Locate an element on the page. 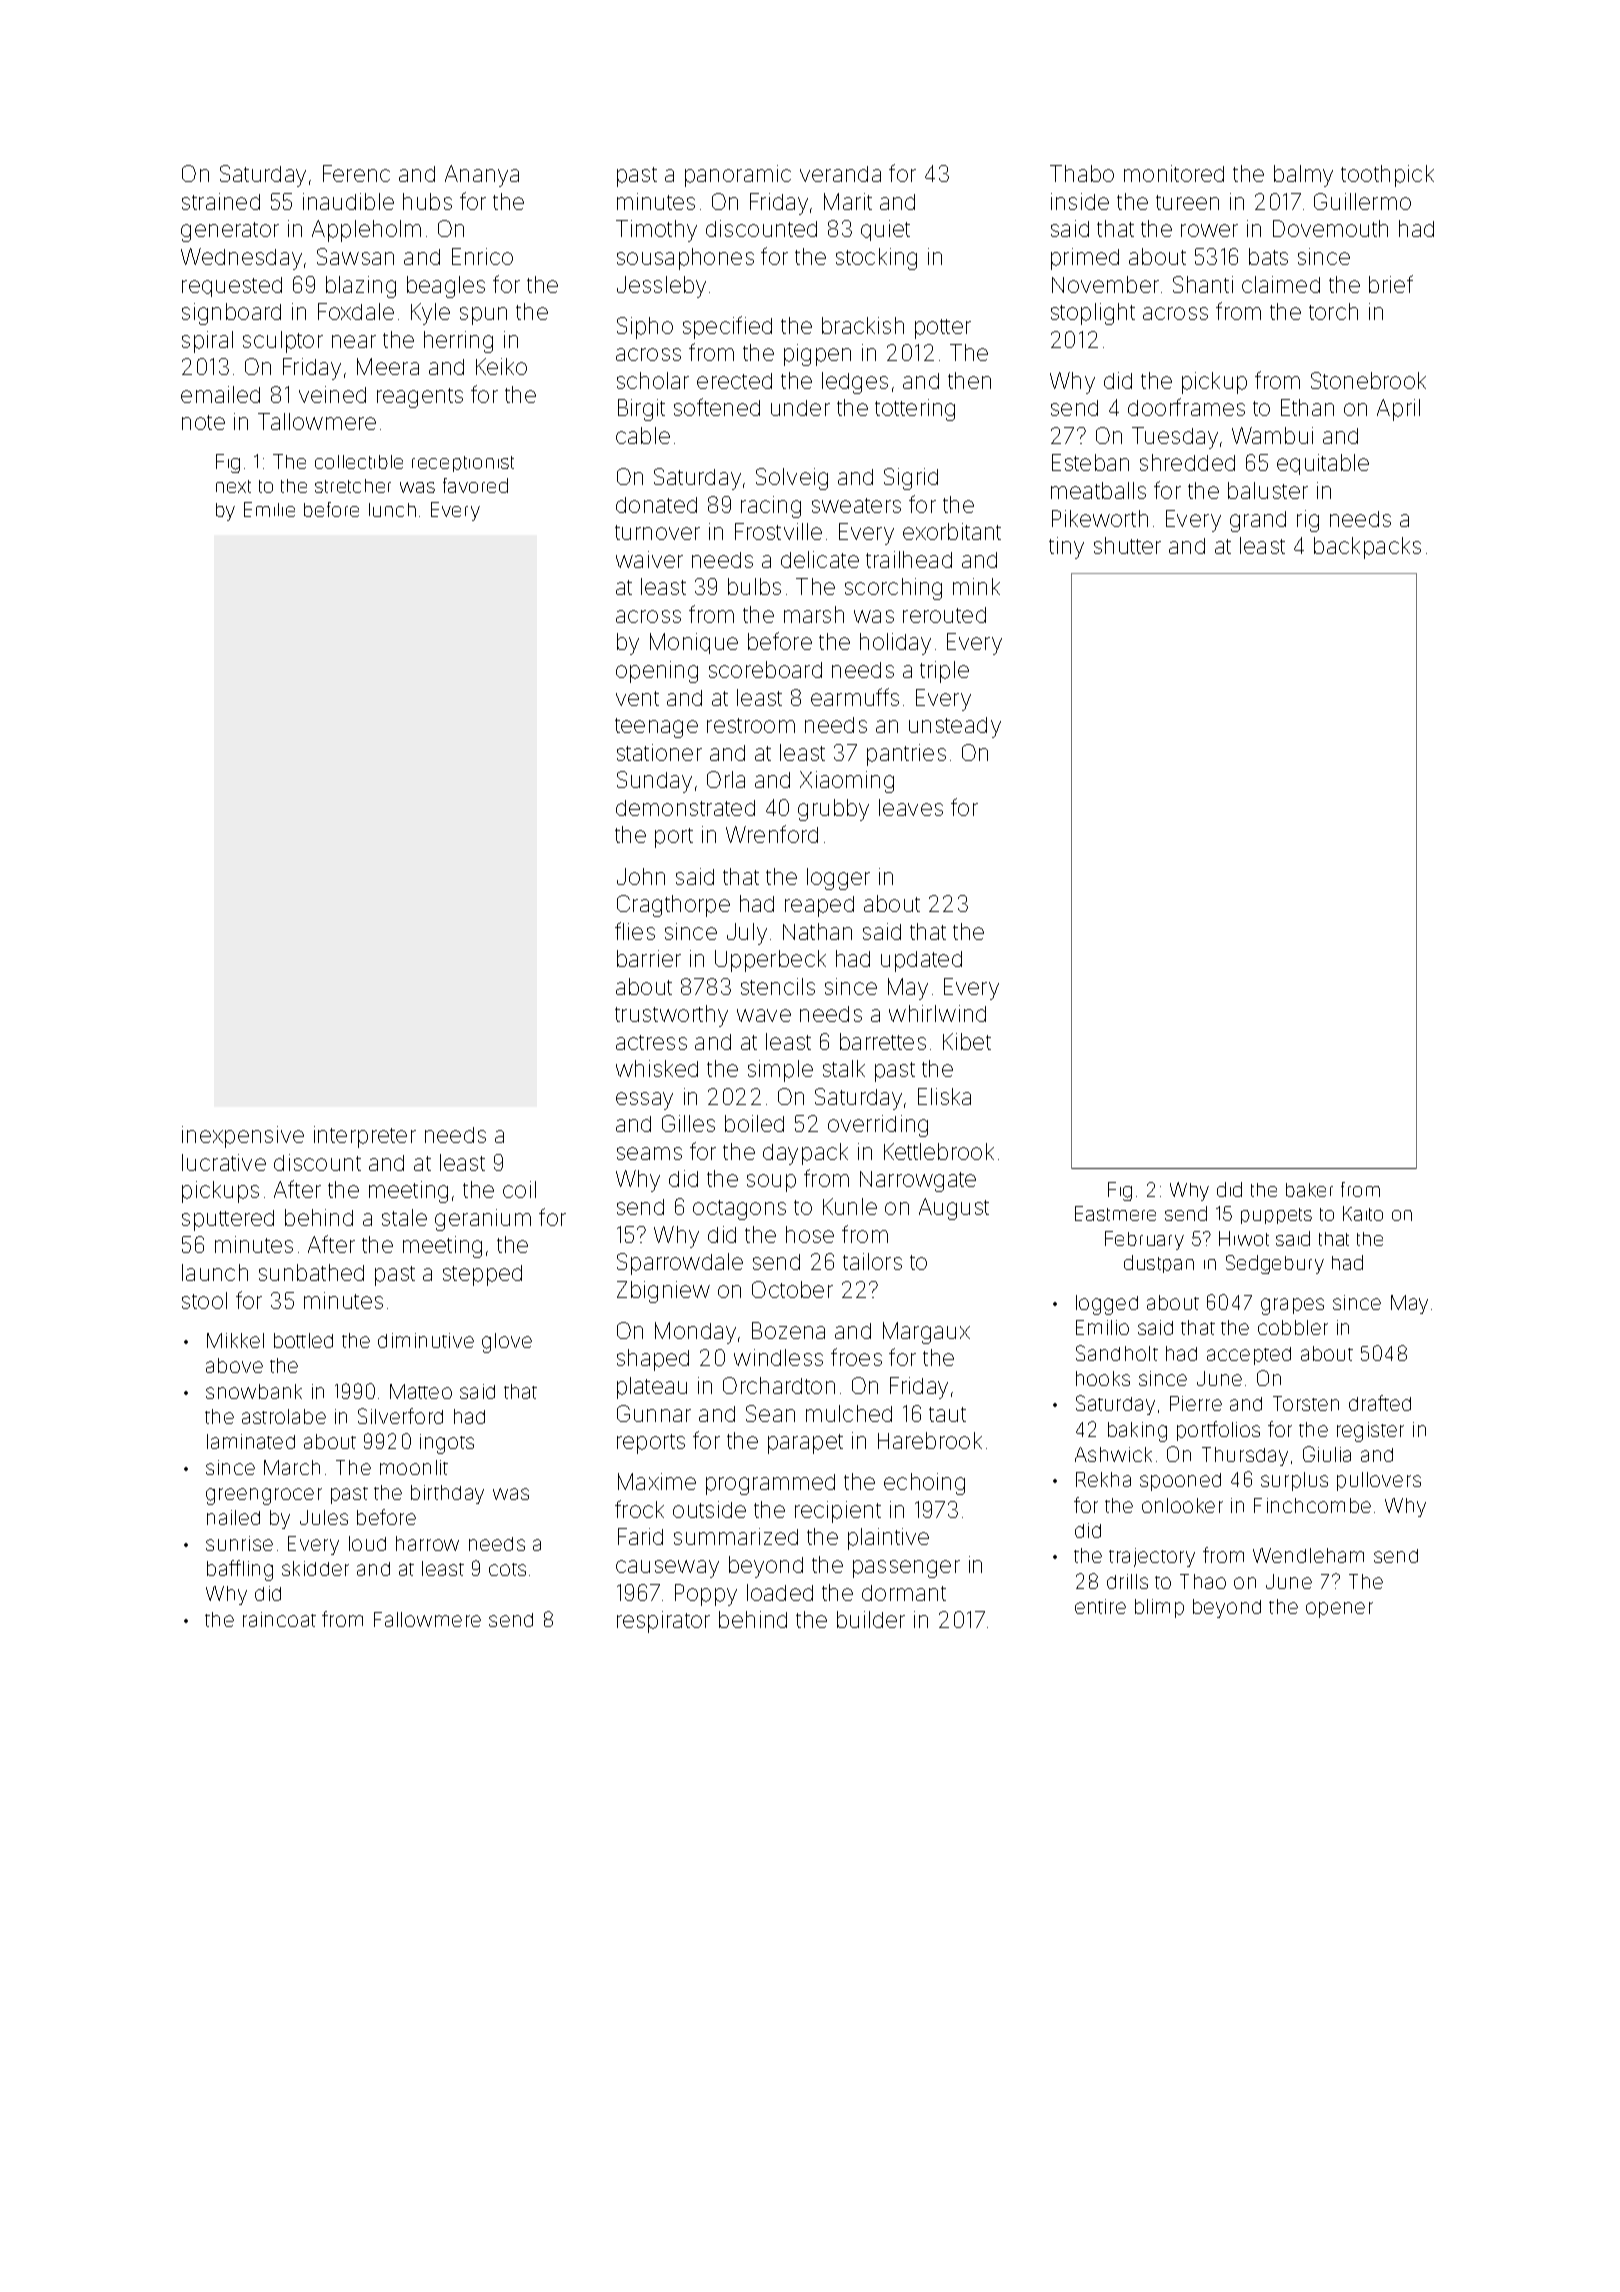  monitored is located at coordinates (1174, 173).
